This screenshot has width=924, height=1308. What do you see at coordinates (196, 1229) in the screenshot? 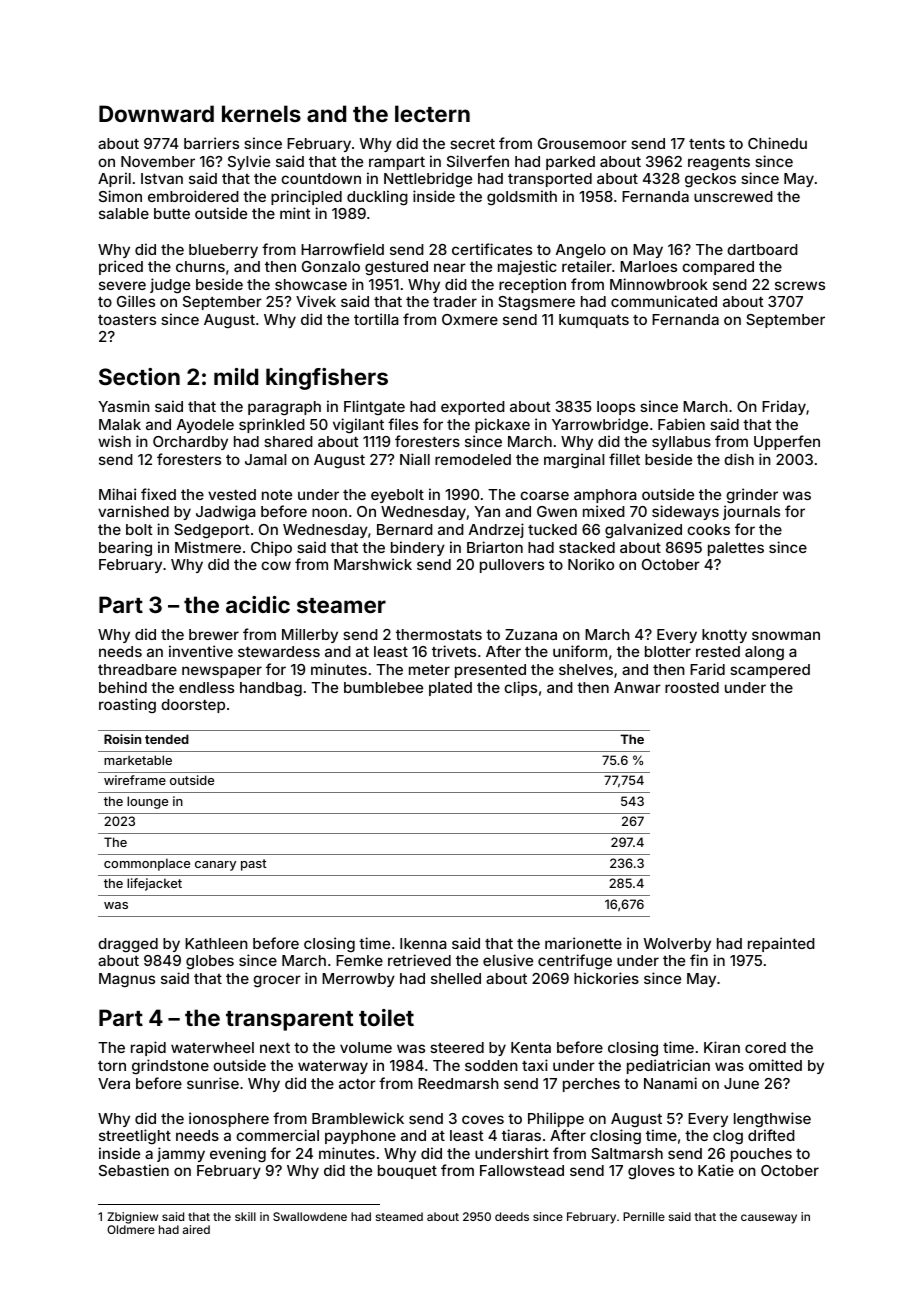
I see `aired` at bounding box center [196, 1229].
